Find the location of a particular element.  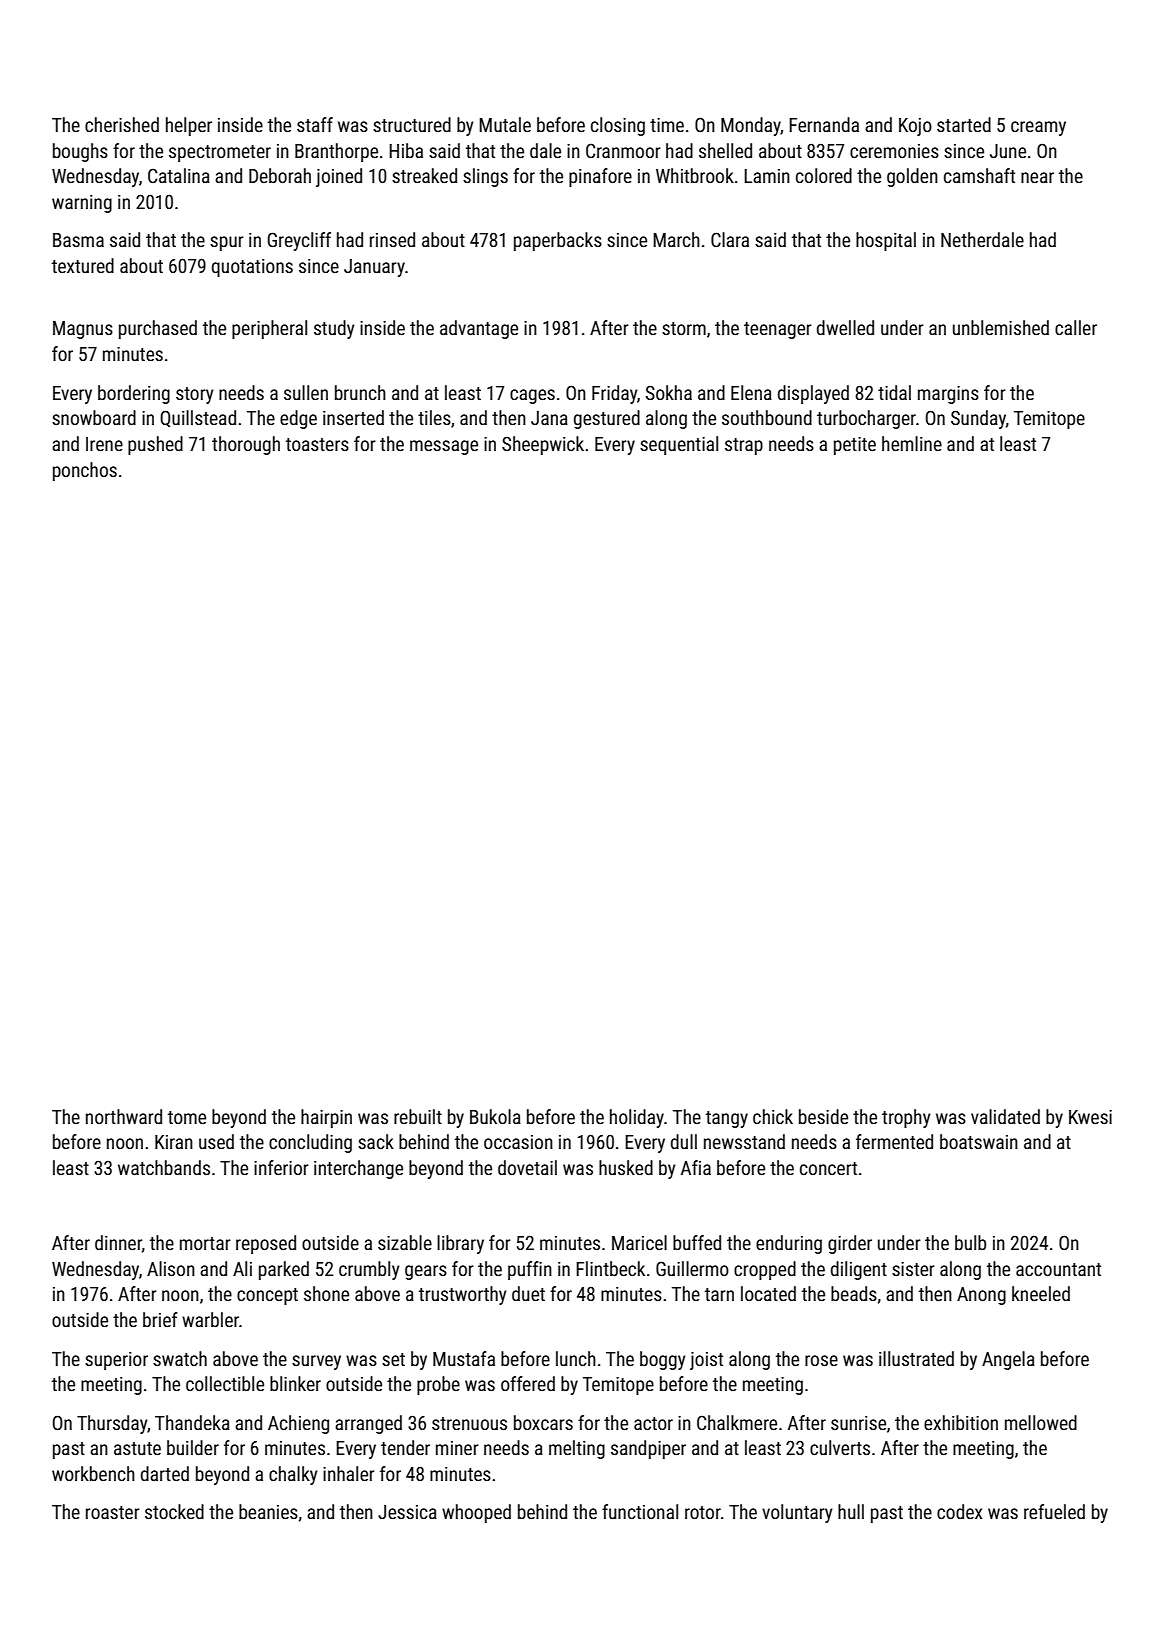

ponchos is located at coordinates (85, 471).
